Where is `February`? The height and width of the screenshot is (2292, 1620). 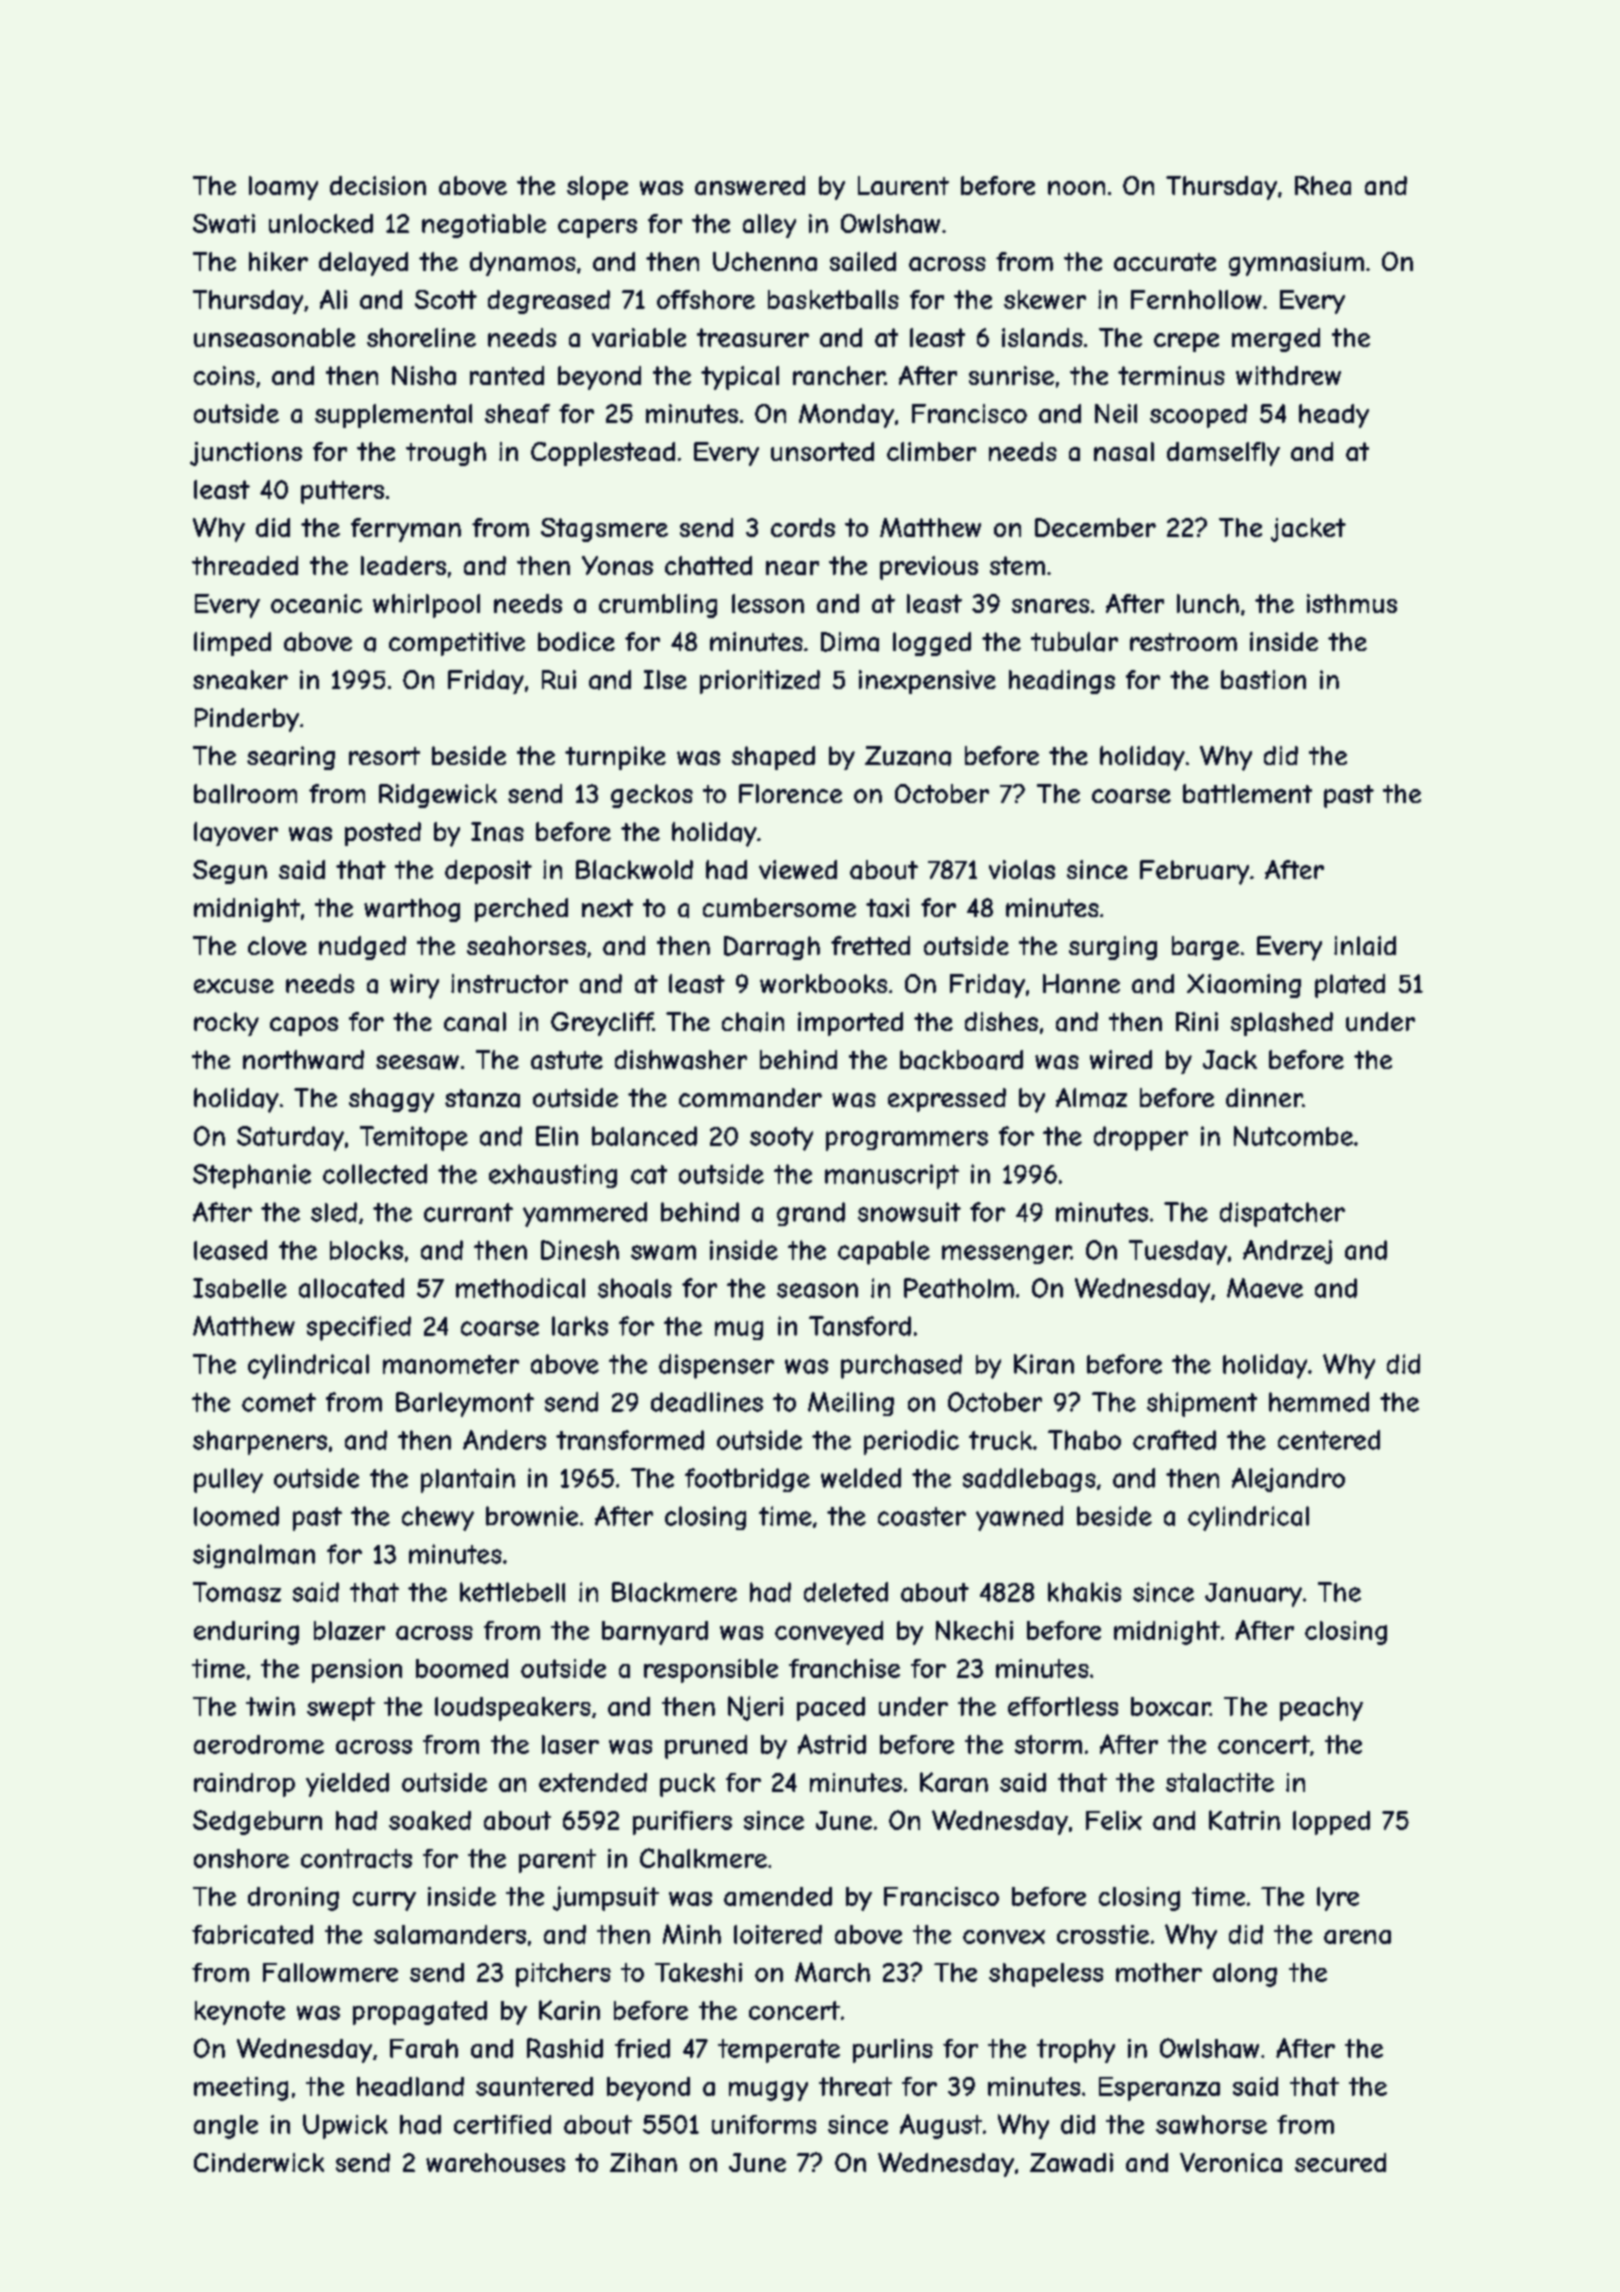
February is located at coordinates (1194, 872).
